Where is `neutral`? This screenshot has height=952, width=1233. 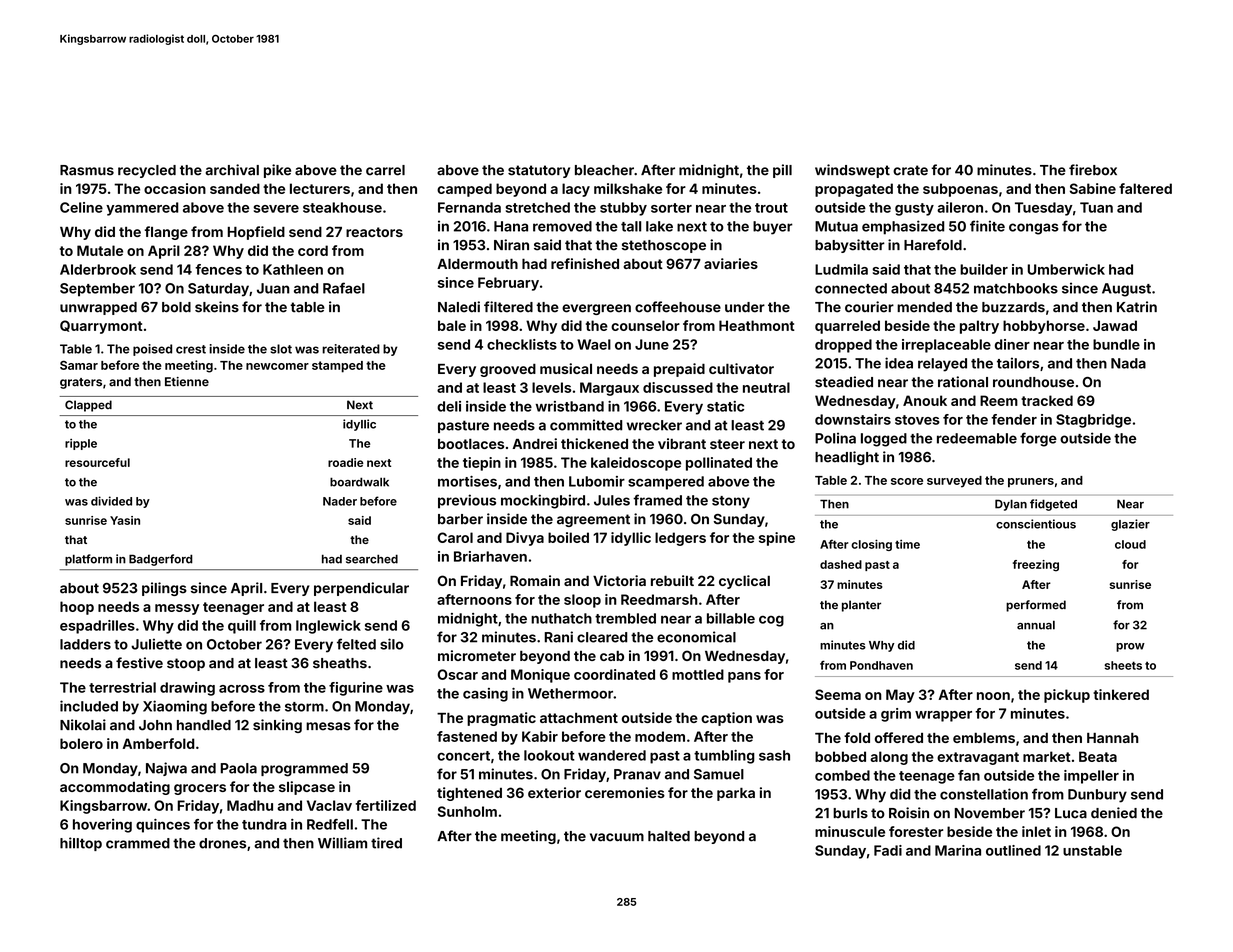
neutral is located at coordinates (766, 387).
